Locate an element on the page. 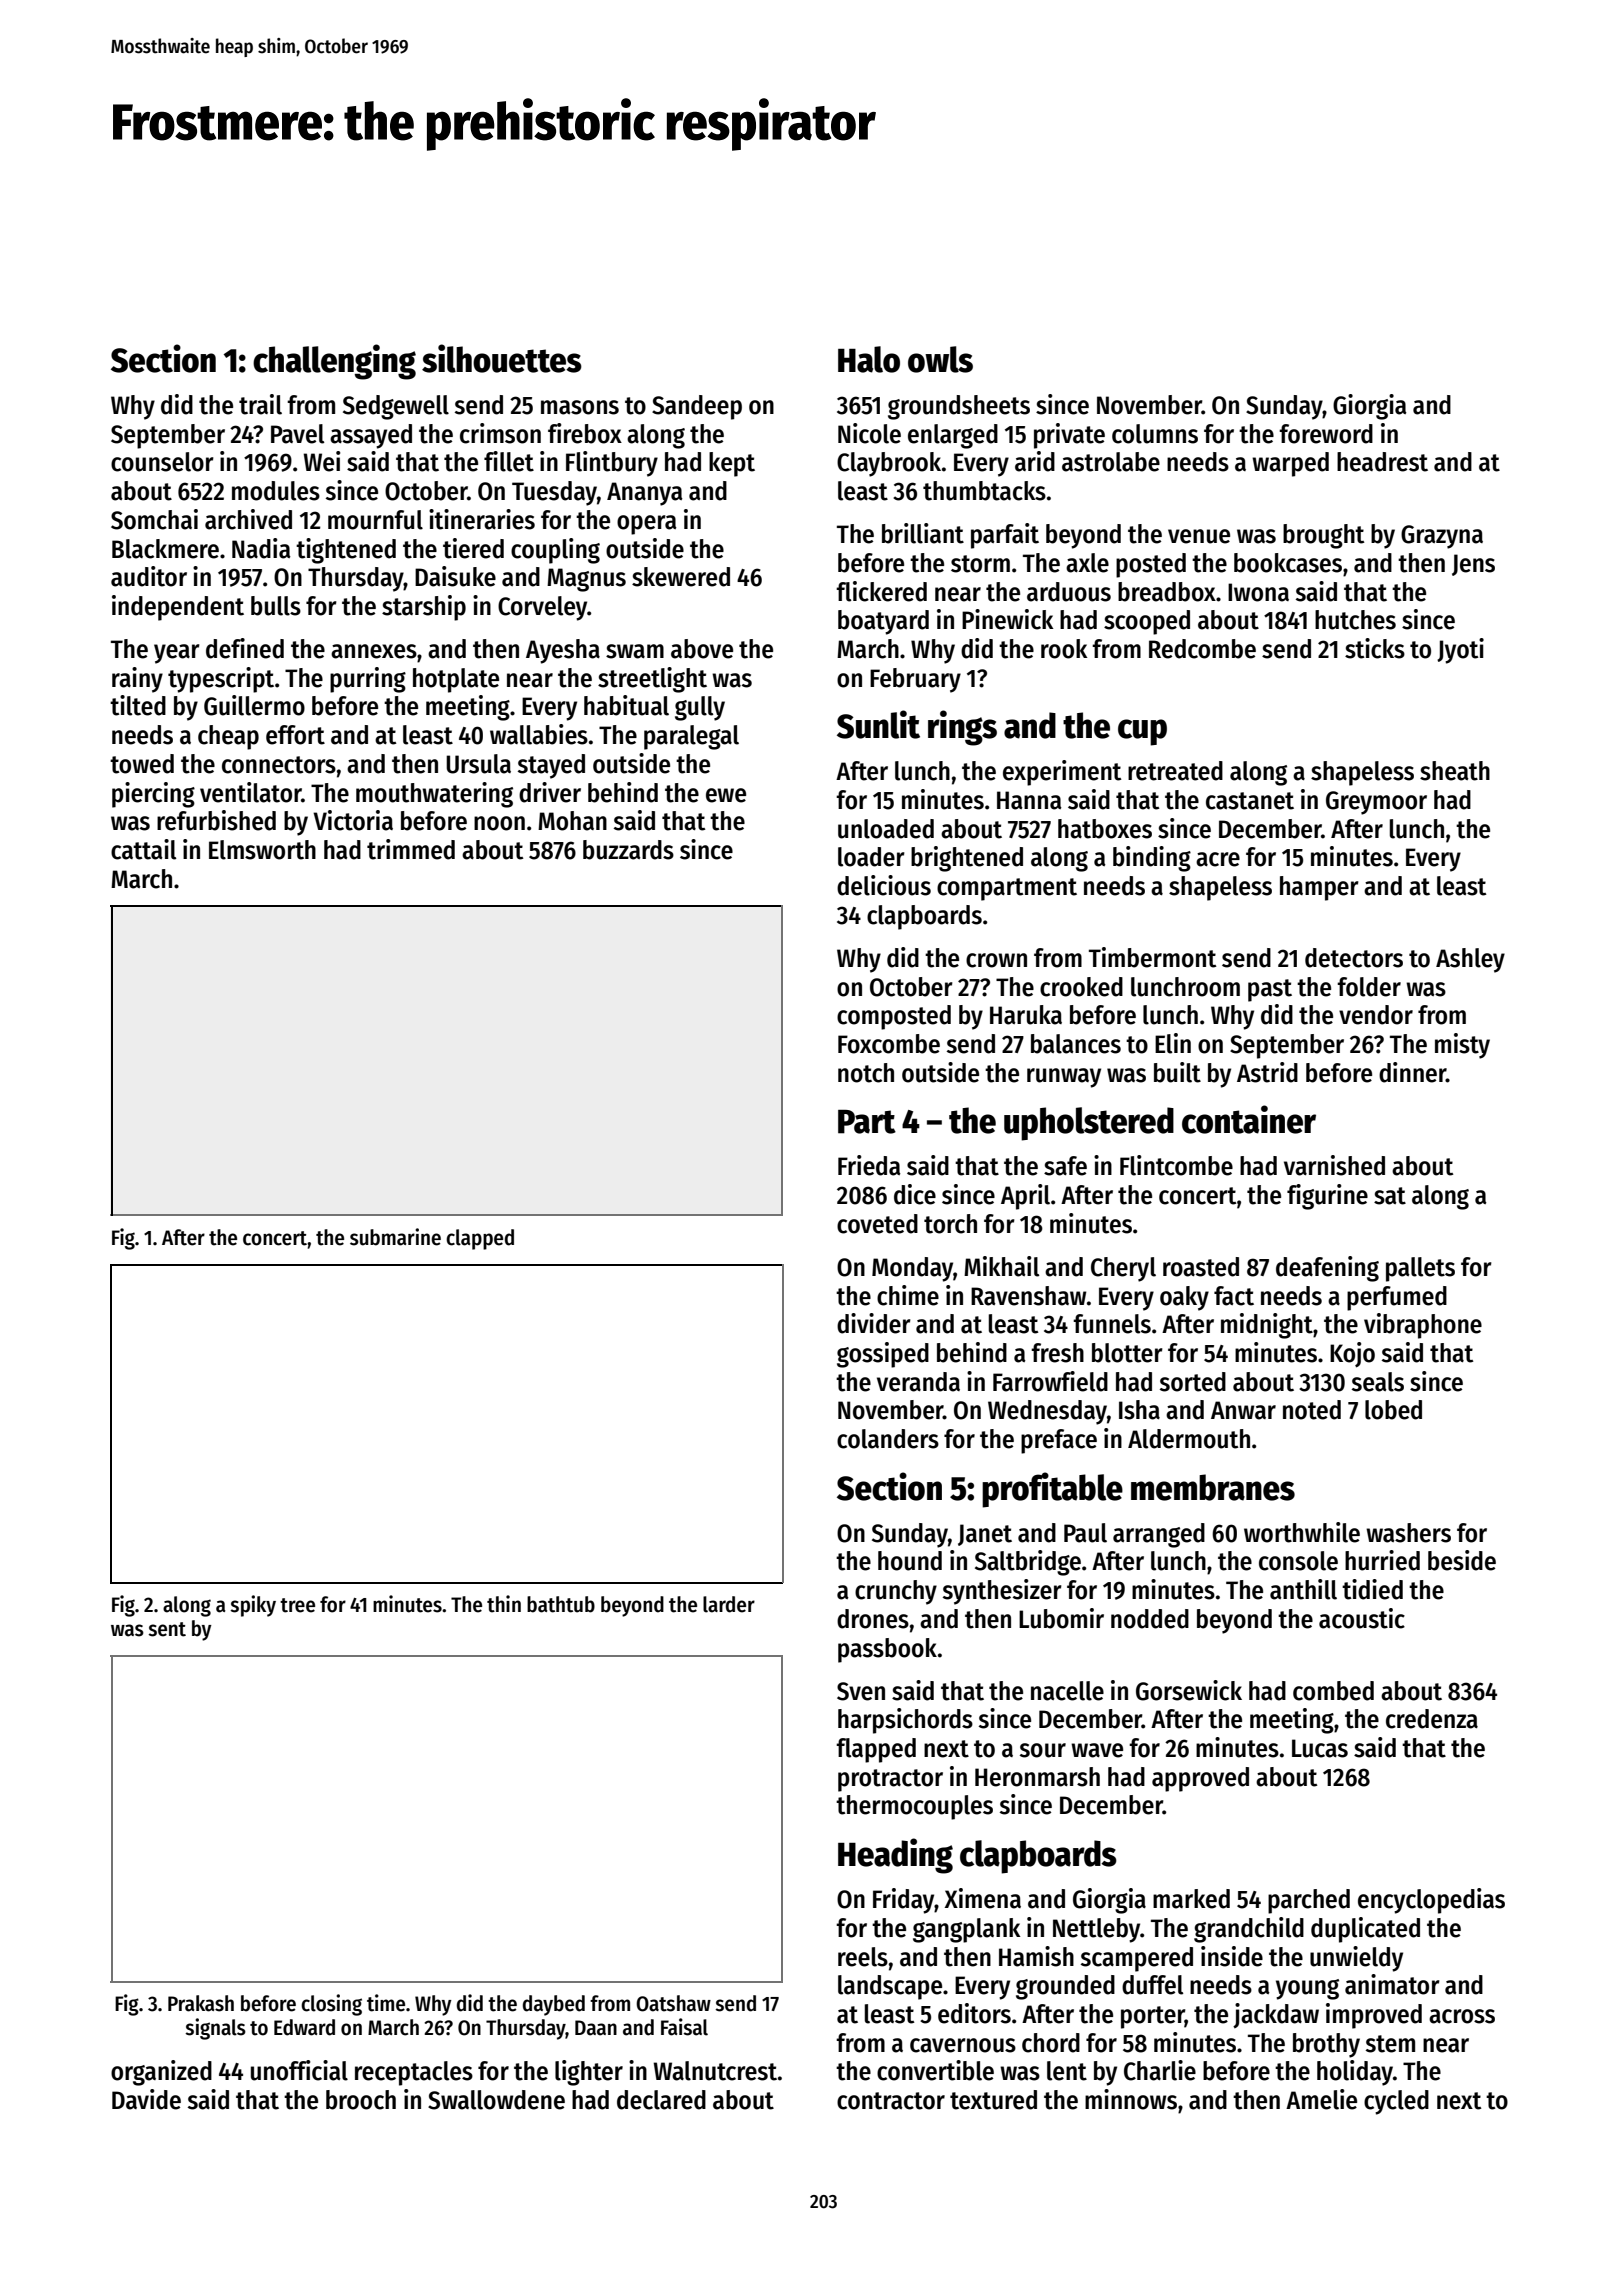 The height and width of the document is (2292, 1620). above is located at coordinates (702, 649).
